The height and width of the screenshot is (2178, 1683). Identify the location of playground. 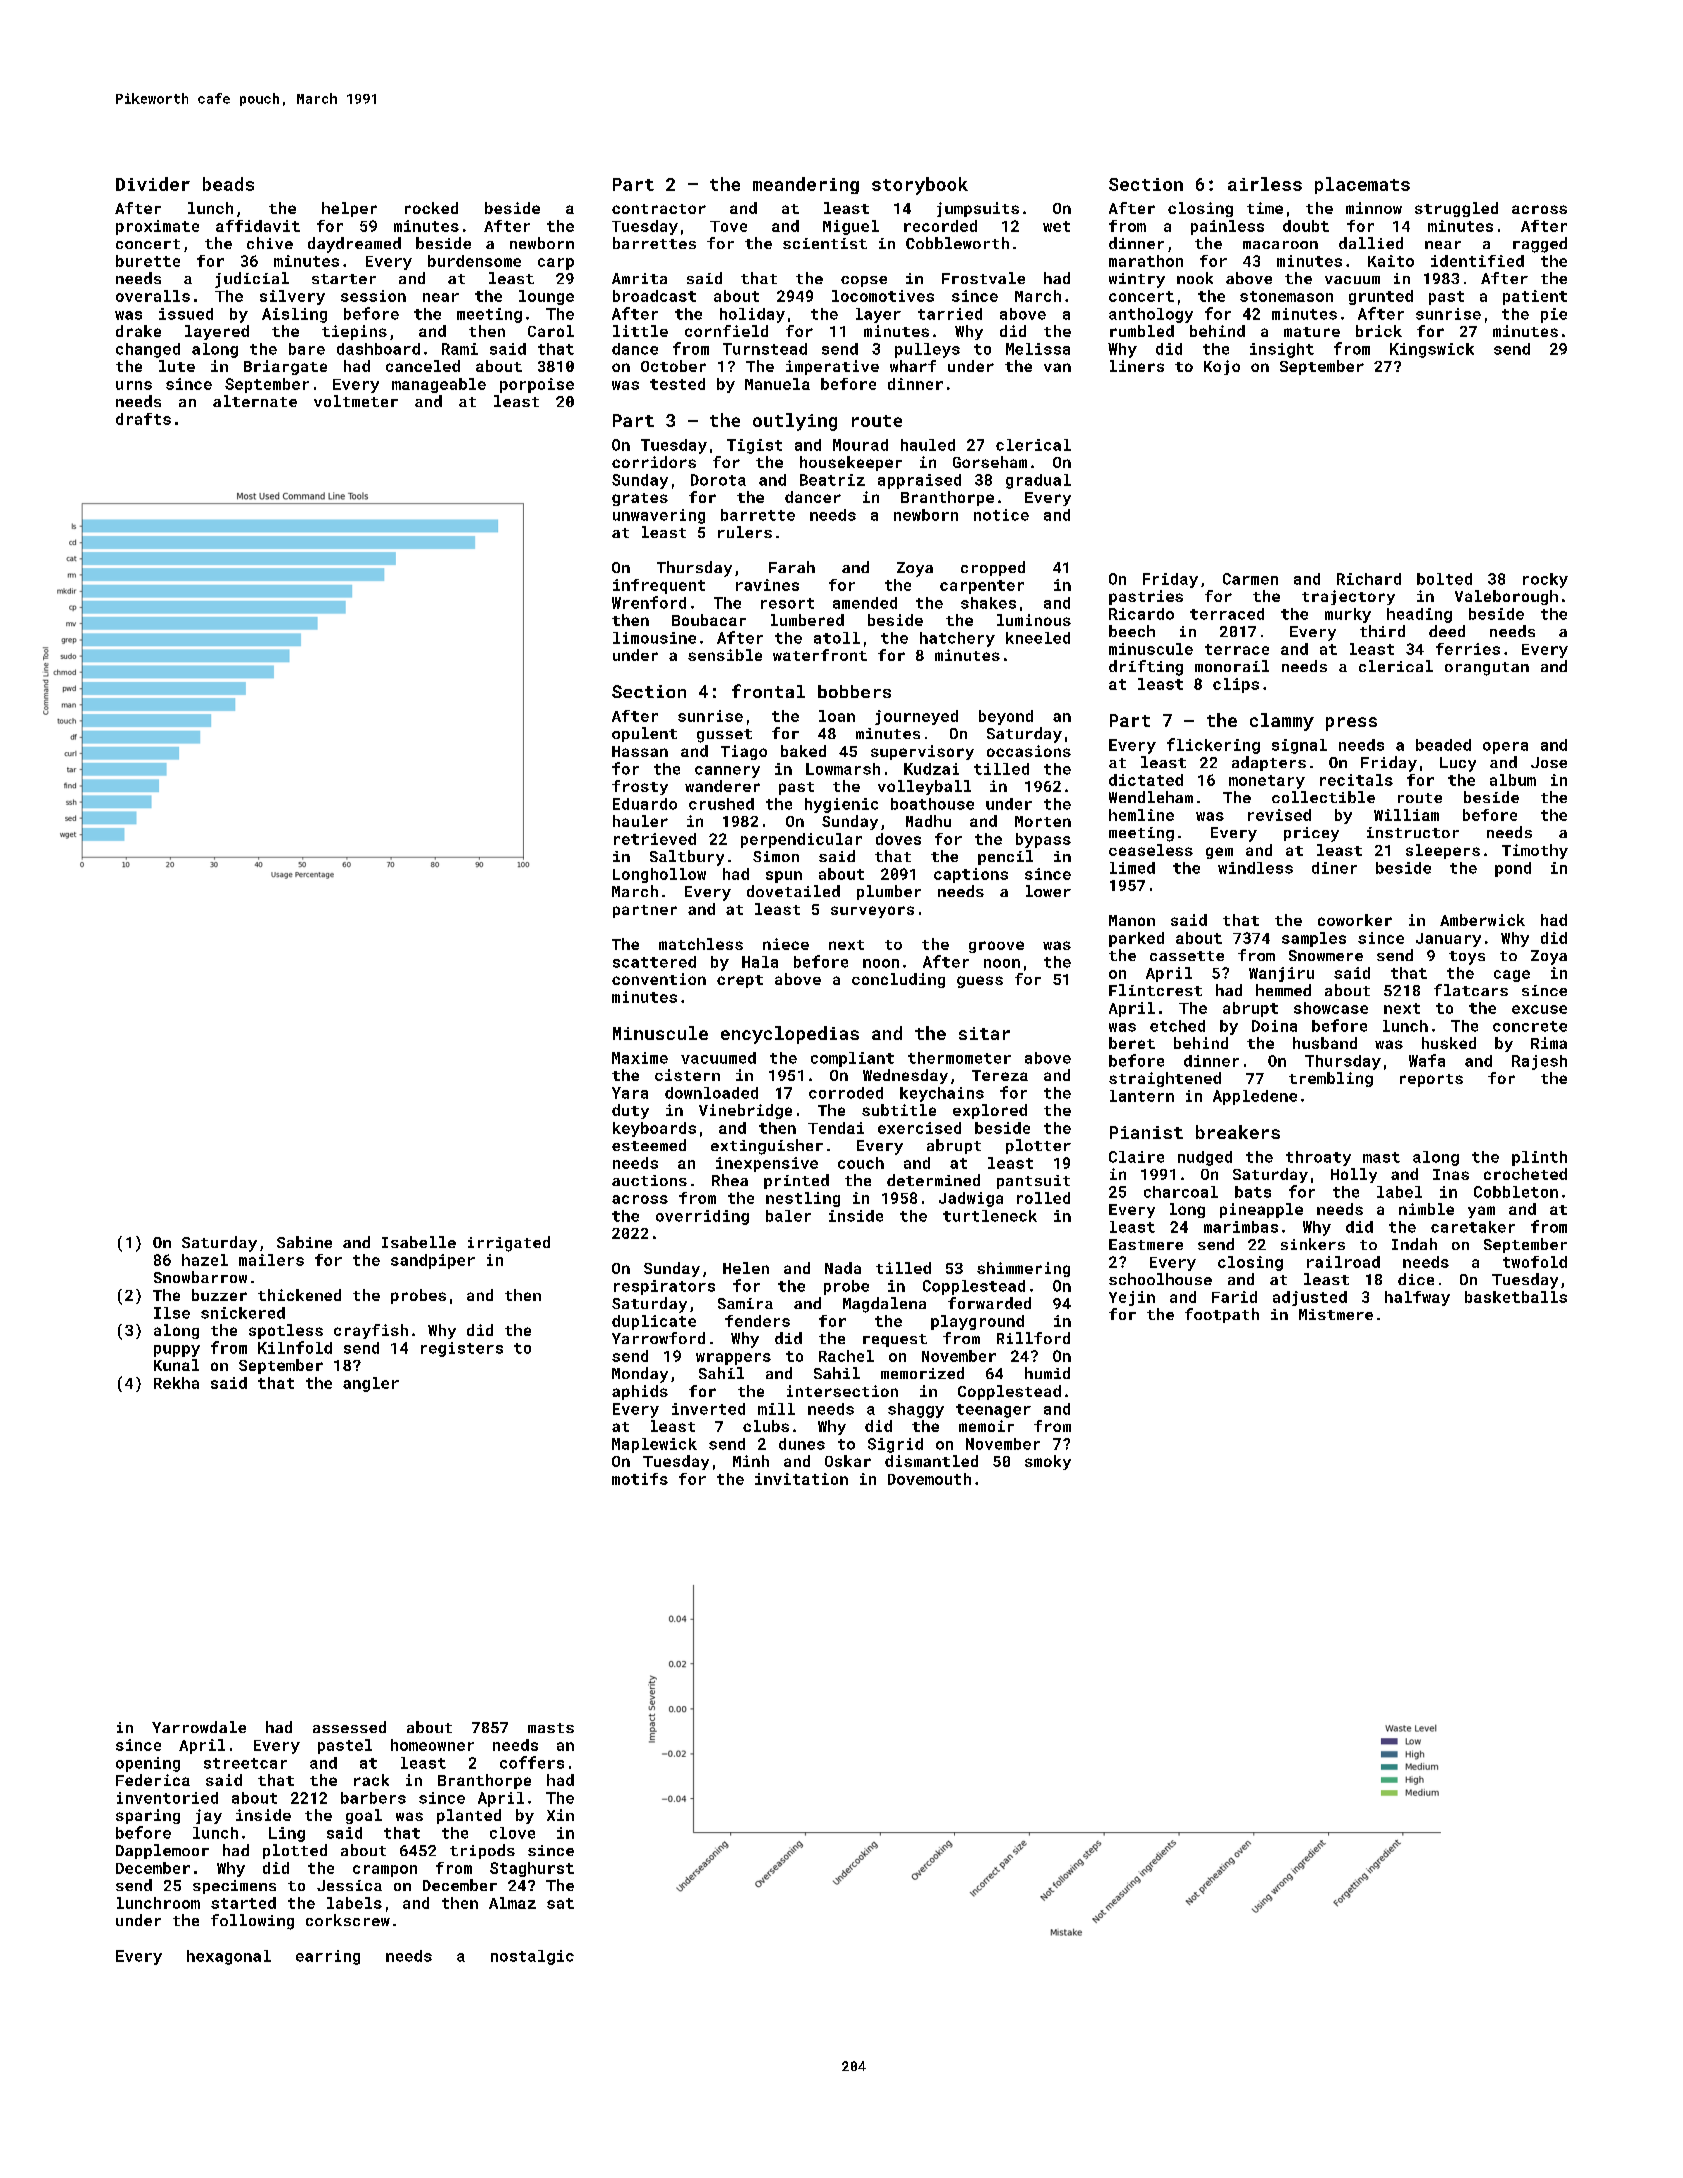
(977, 1322).
